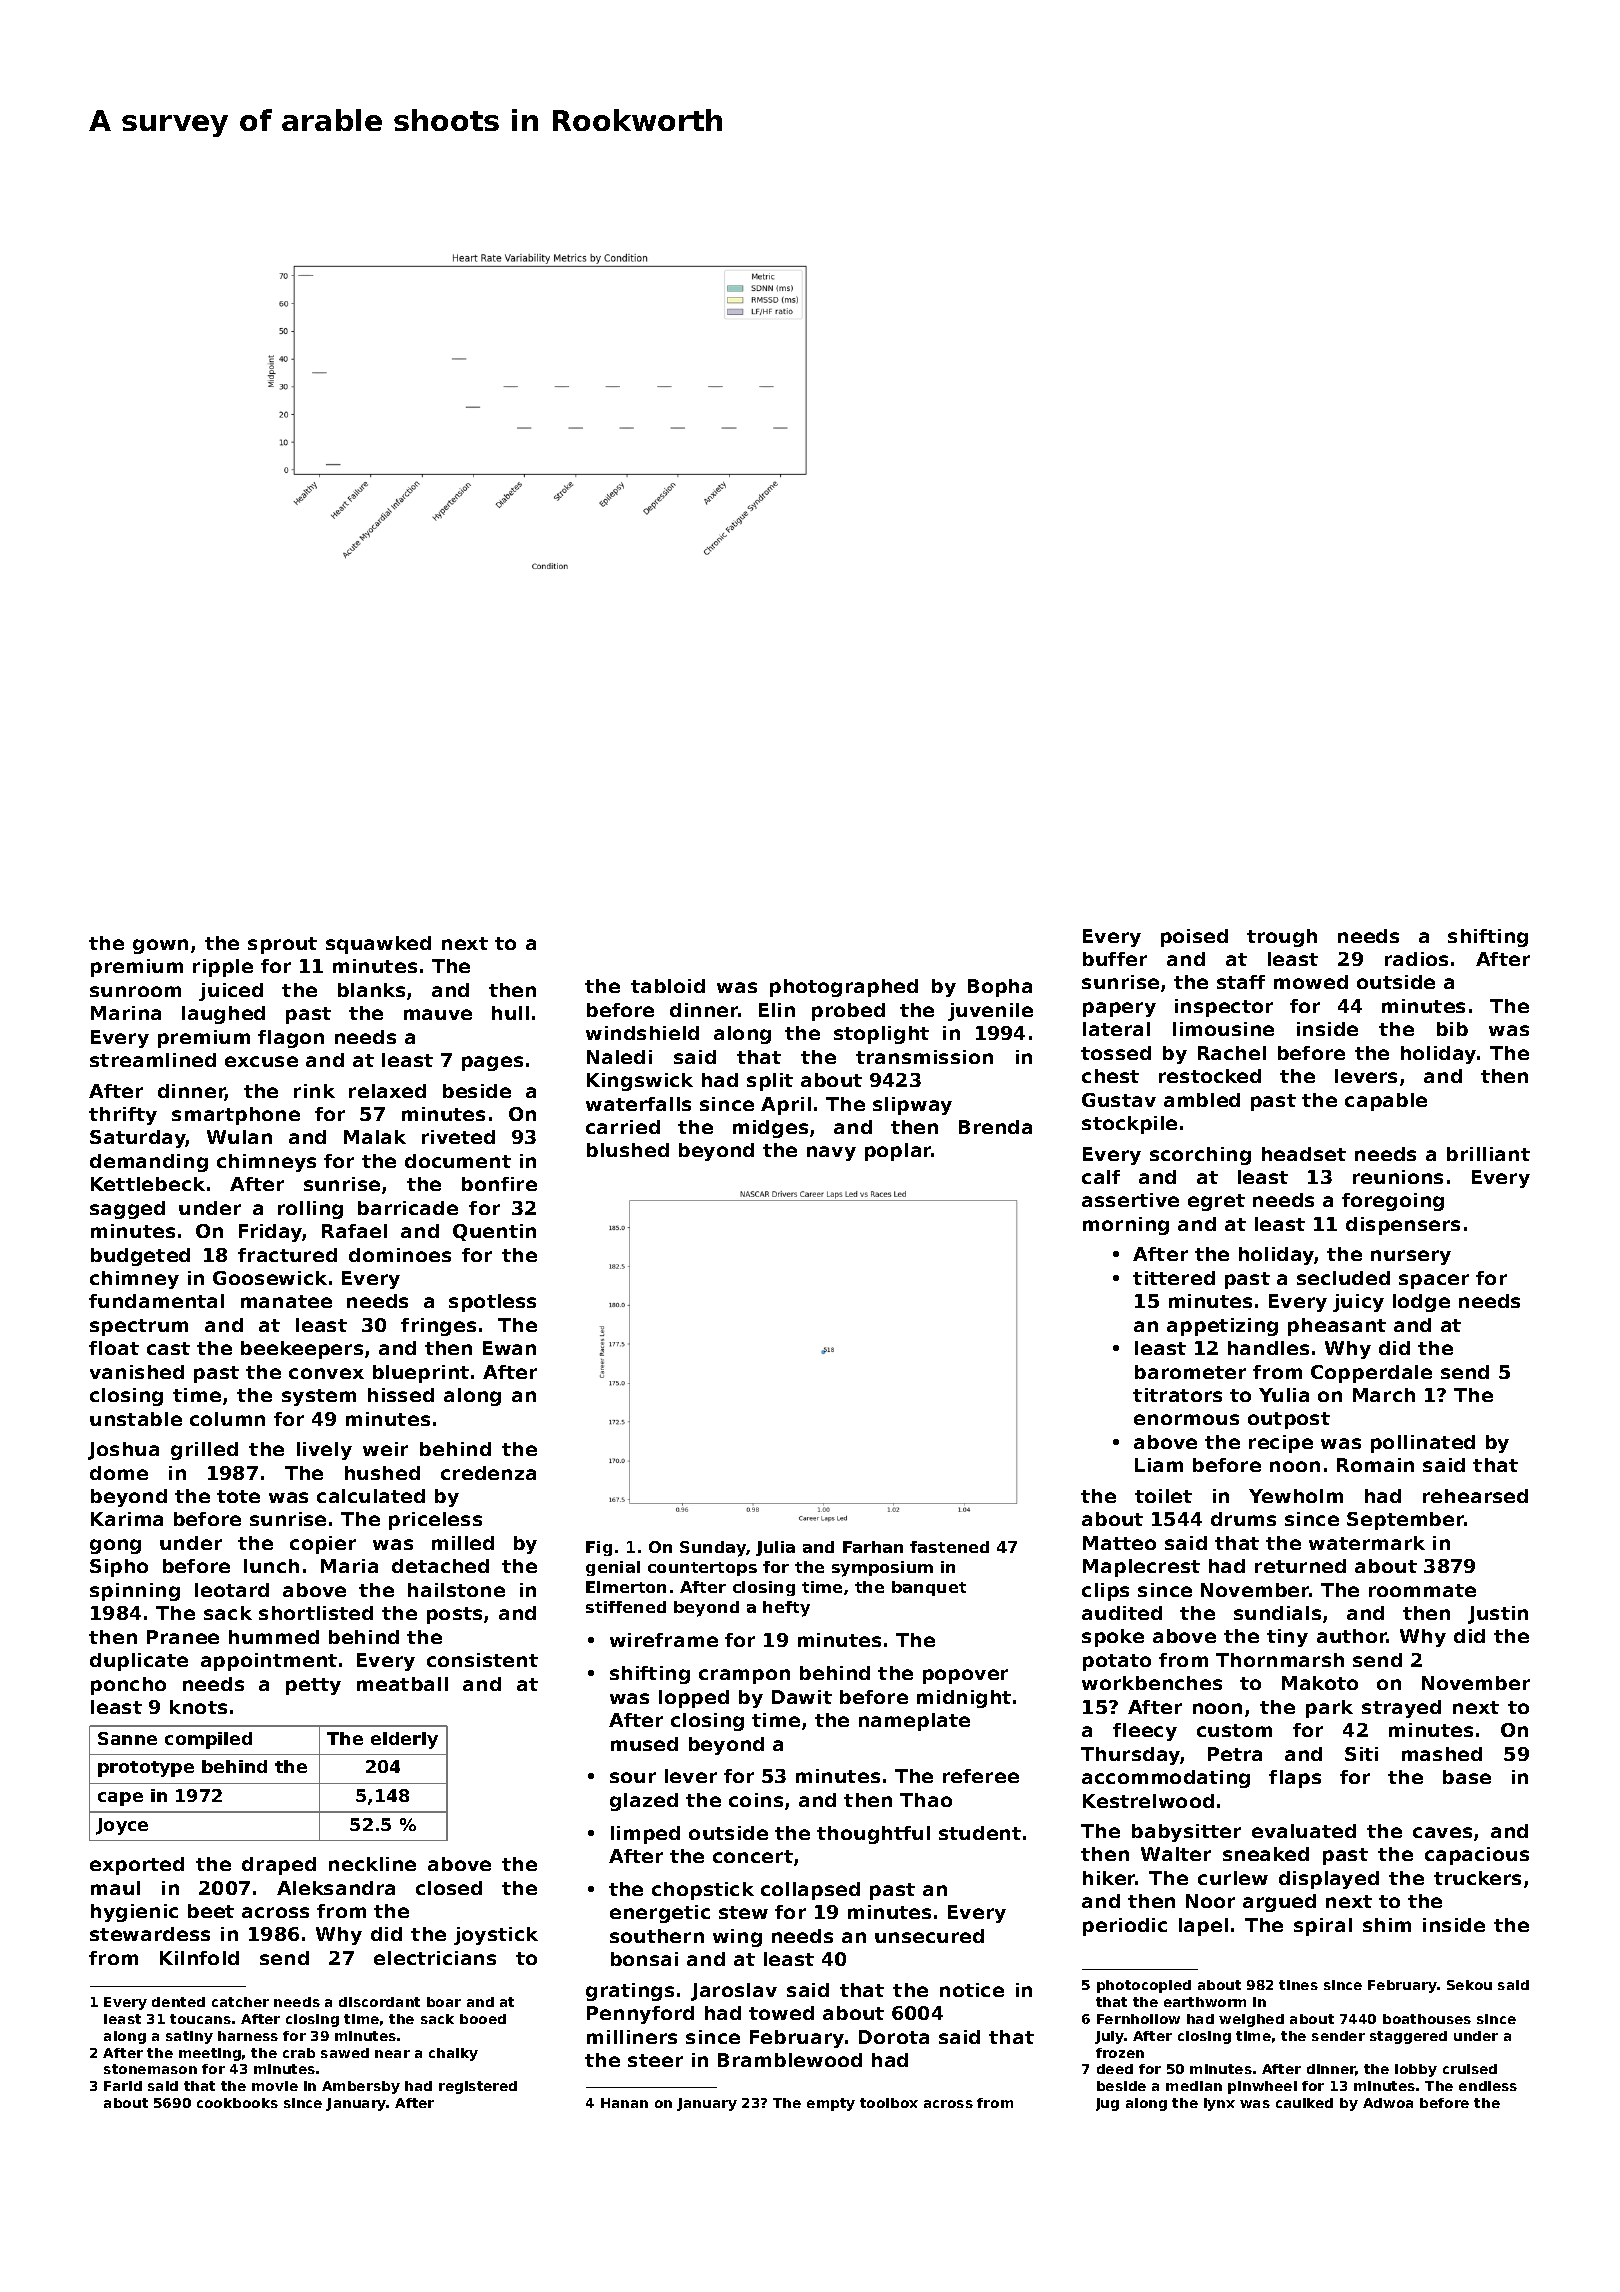 The height and width of the screenshot is (2292, 1620). Describe the element at coordinates (282, 945) in the screenshot. I see `sprout` at that location.
